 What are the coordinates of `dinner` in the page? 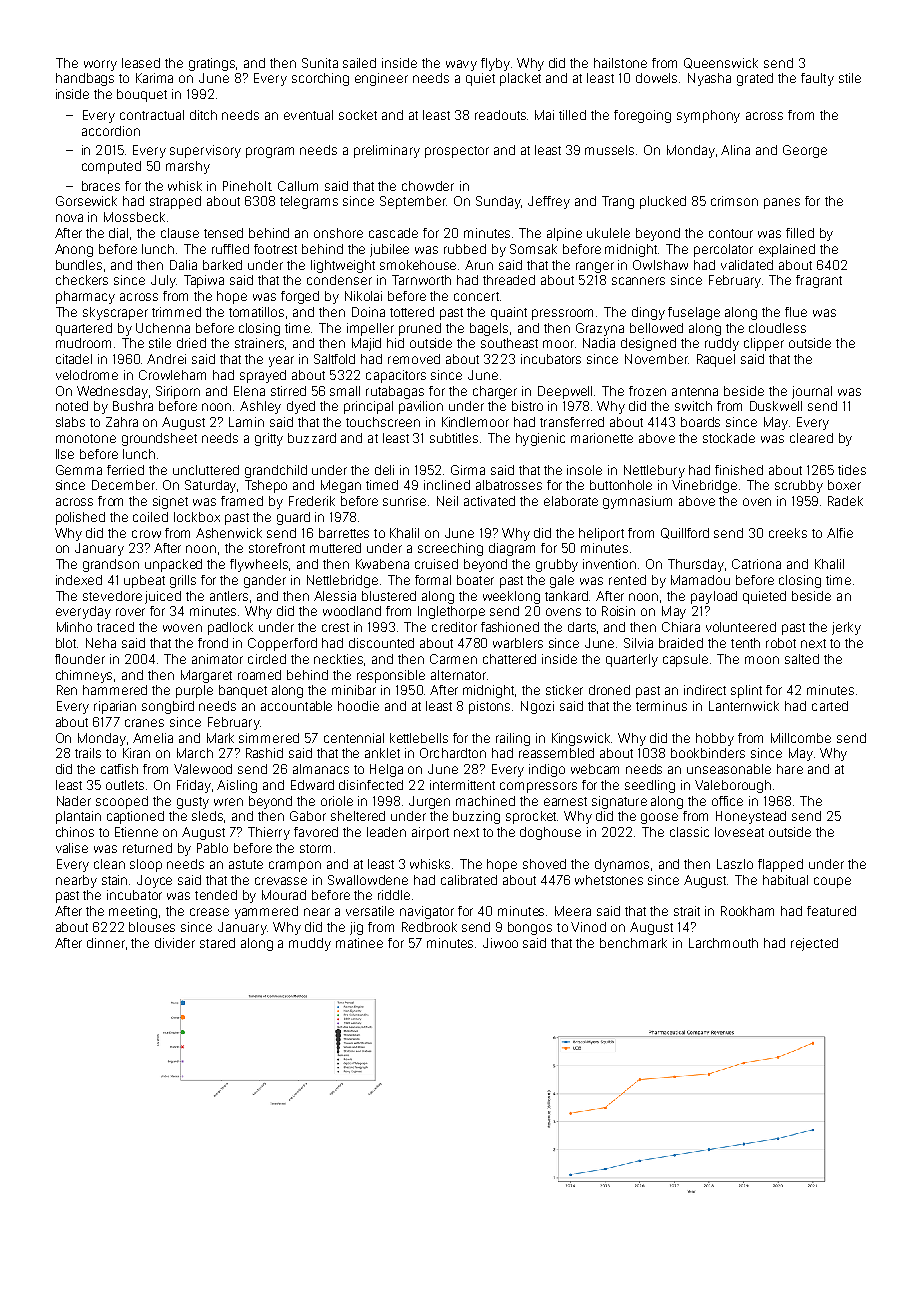 It's located at (106, 943).
